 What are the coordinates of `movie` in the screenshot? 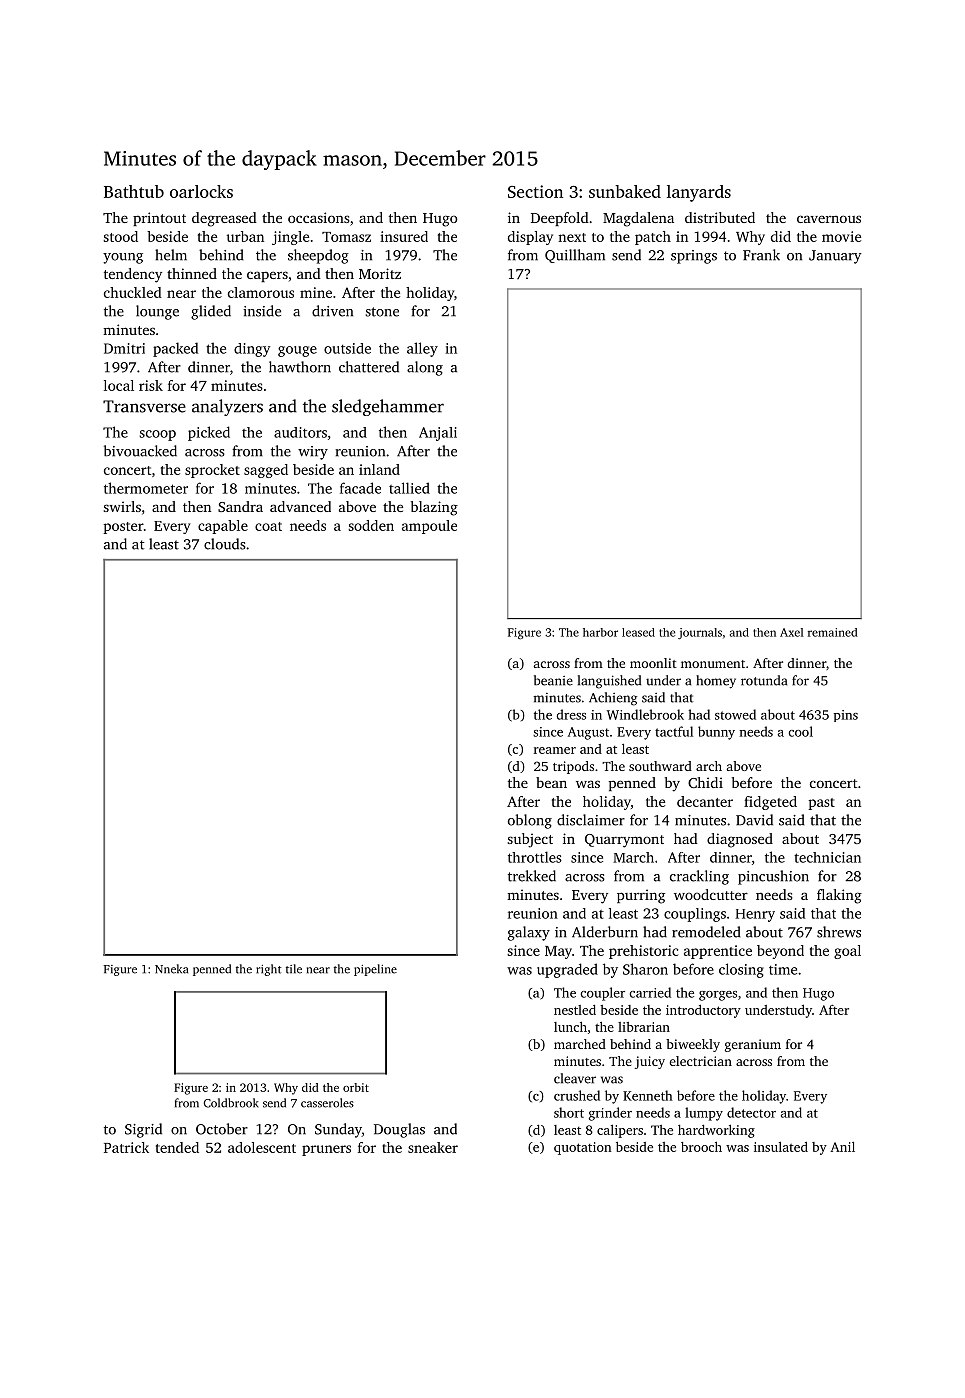 It's located at (841, 236).
